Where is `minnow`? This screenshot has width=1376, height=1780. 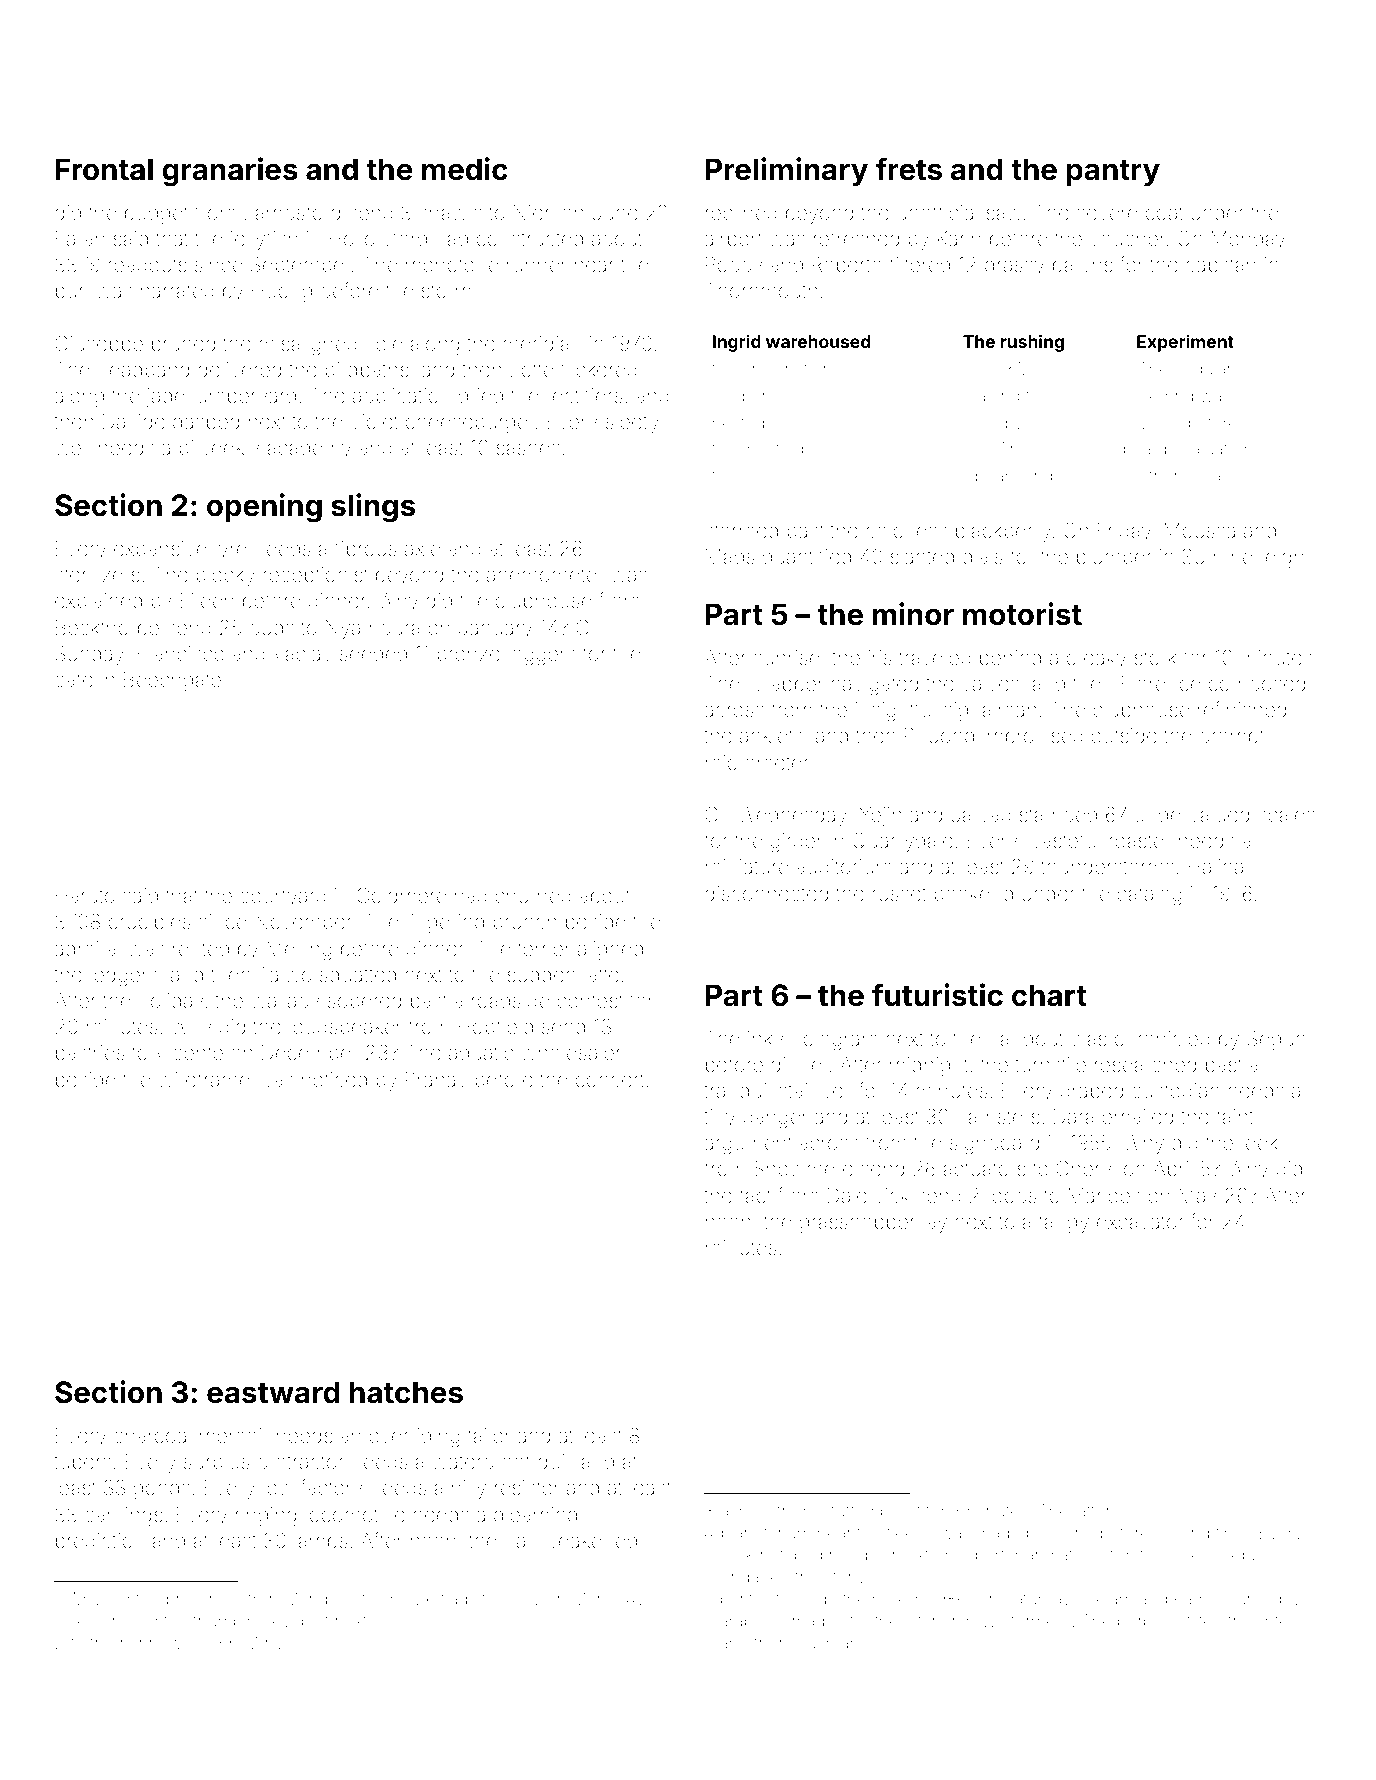
minnow is located at coordinates (151, 1642).
